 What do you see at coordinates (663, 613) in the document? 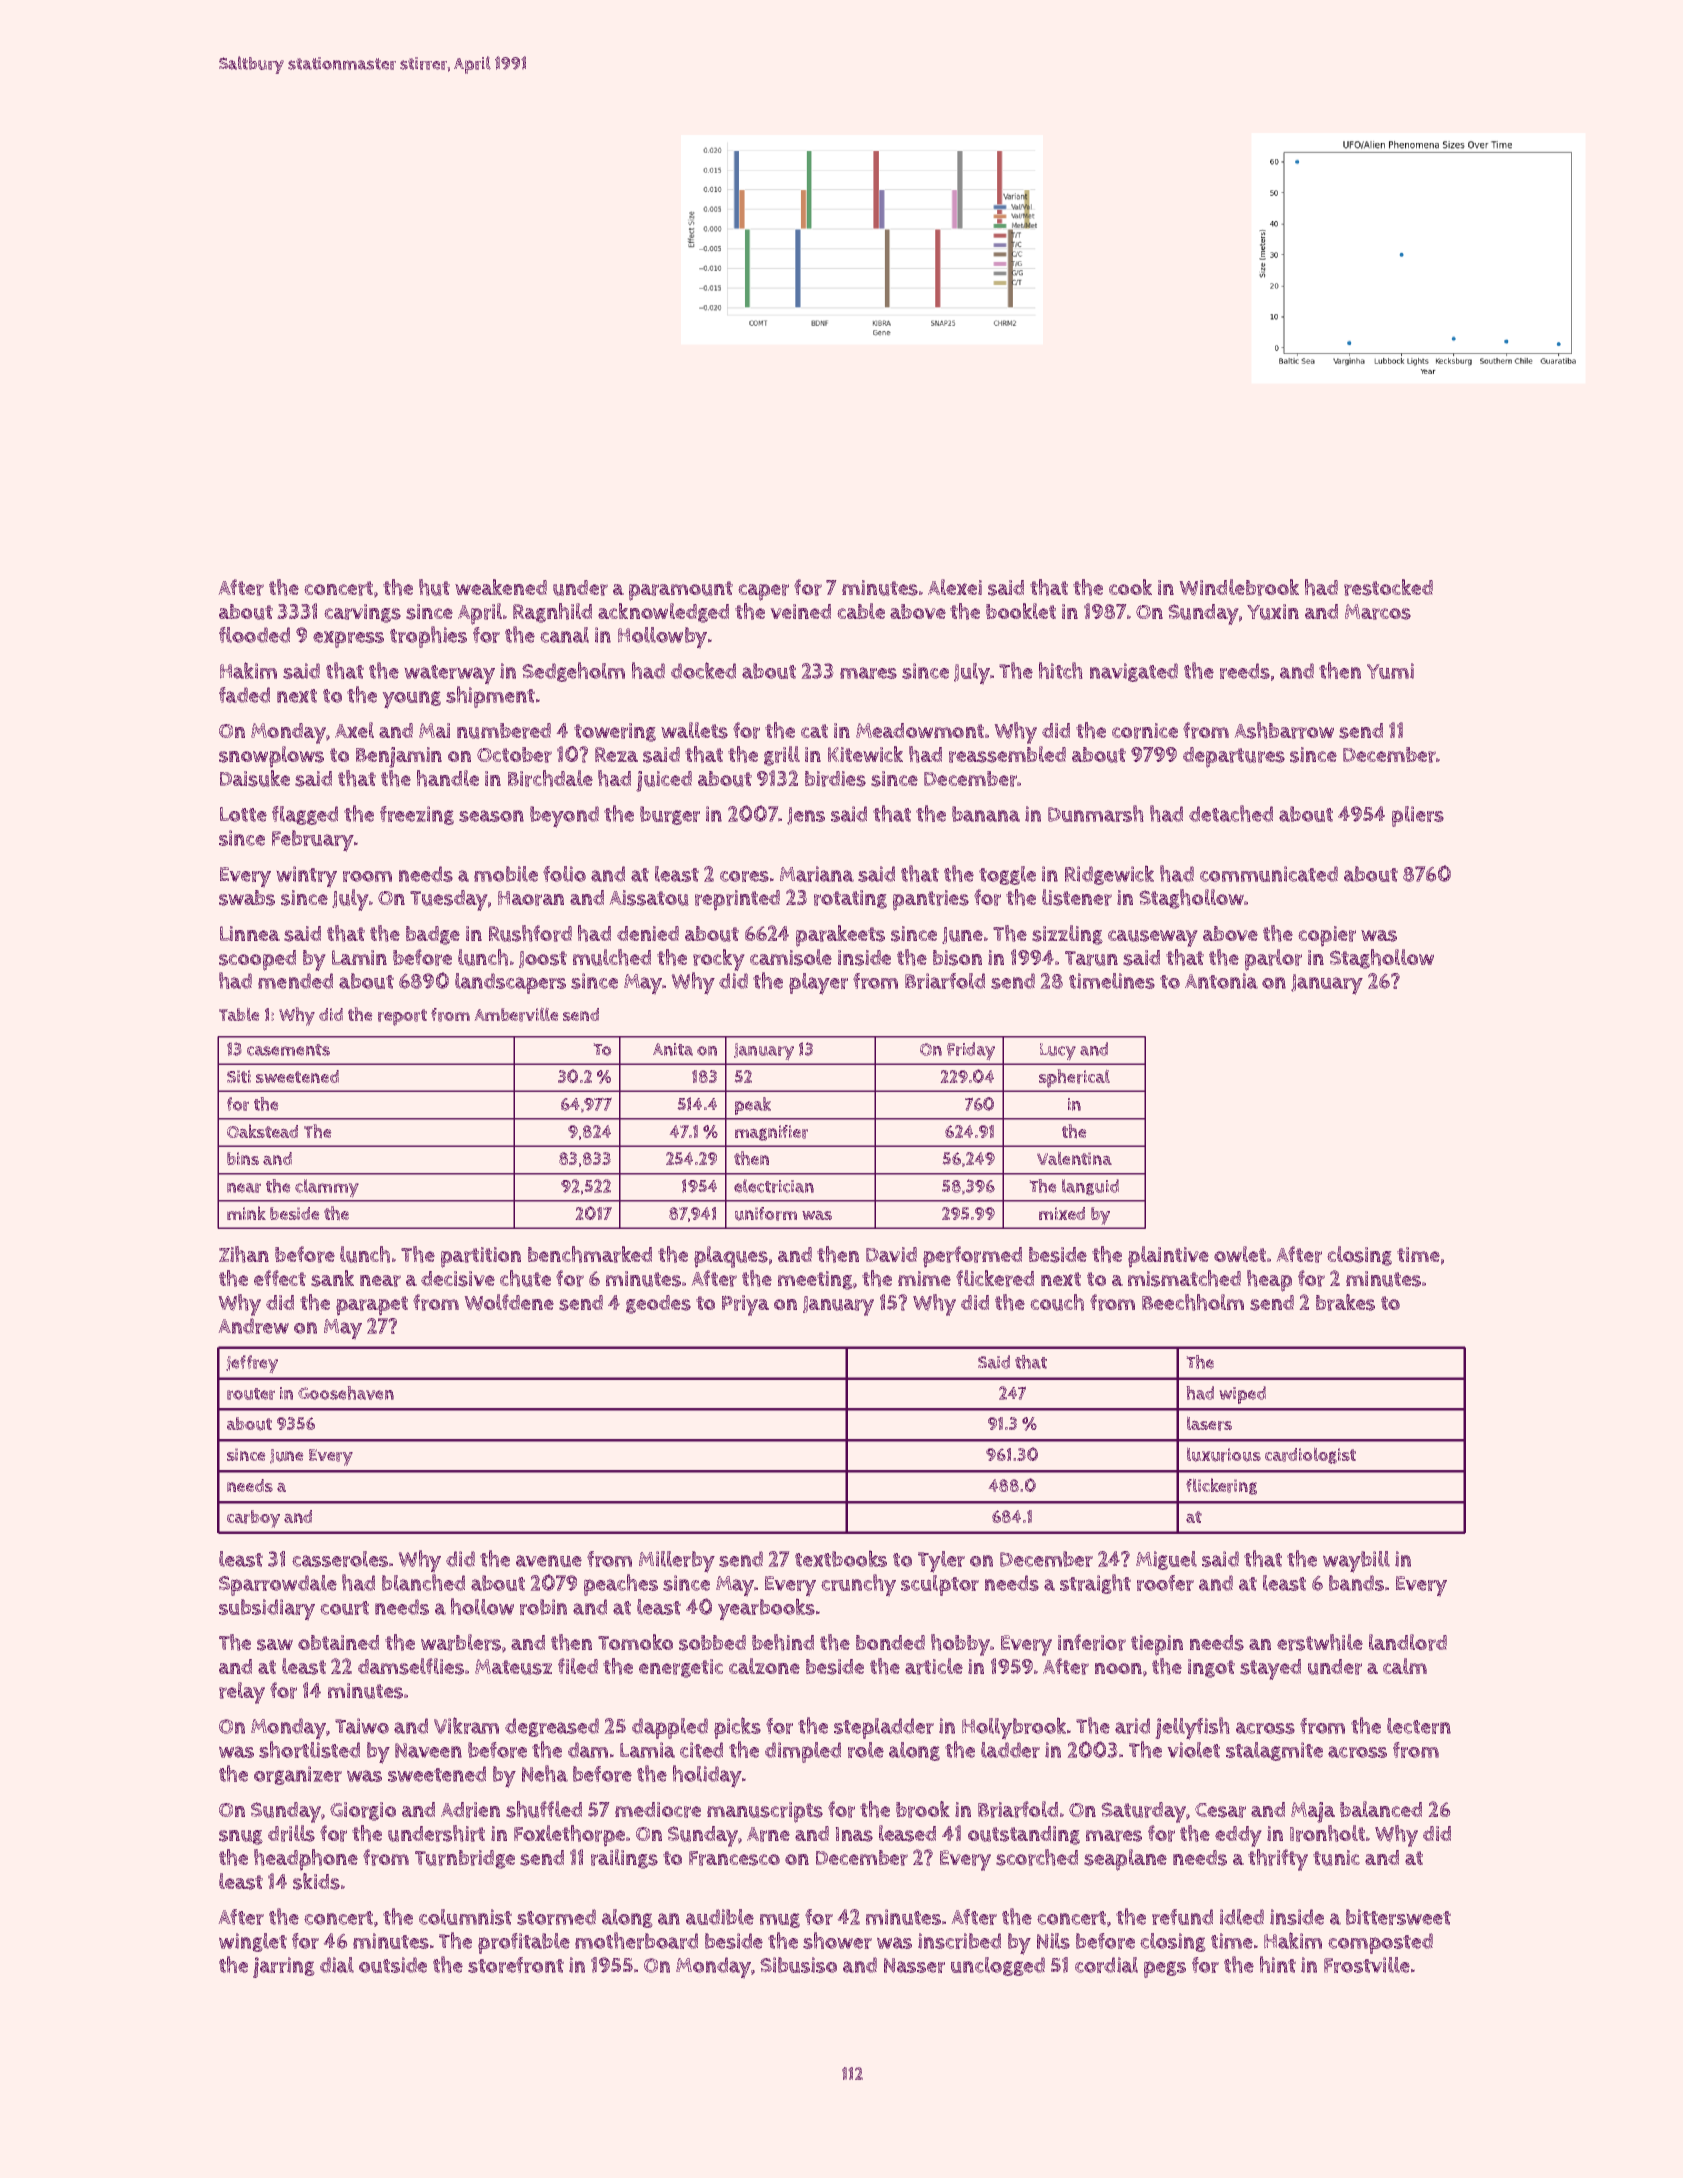
I see `acknowledged` at bounding box center [663, 613].
